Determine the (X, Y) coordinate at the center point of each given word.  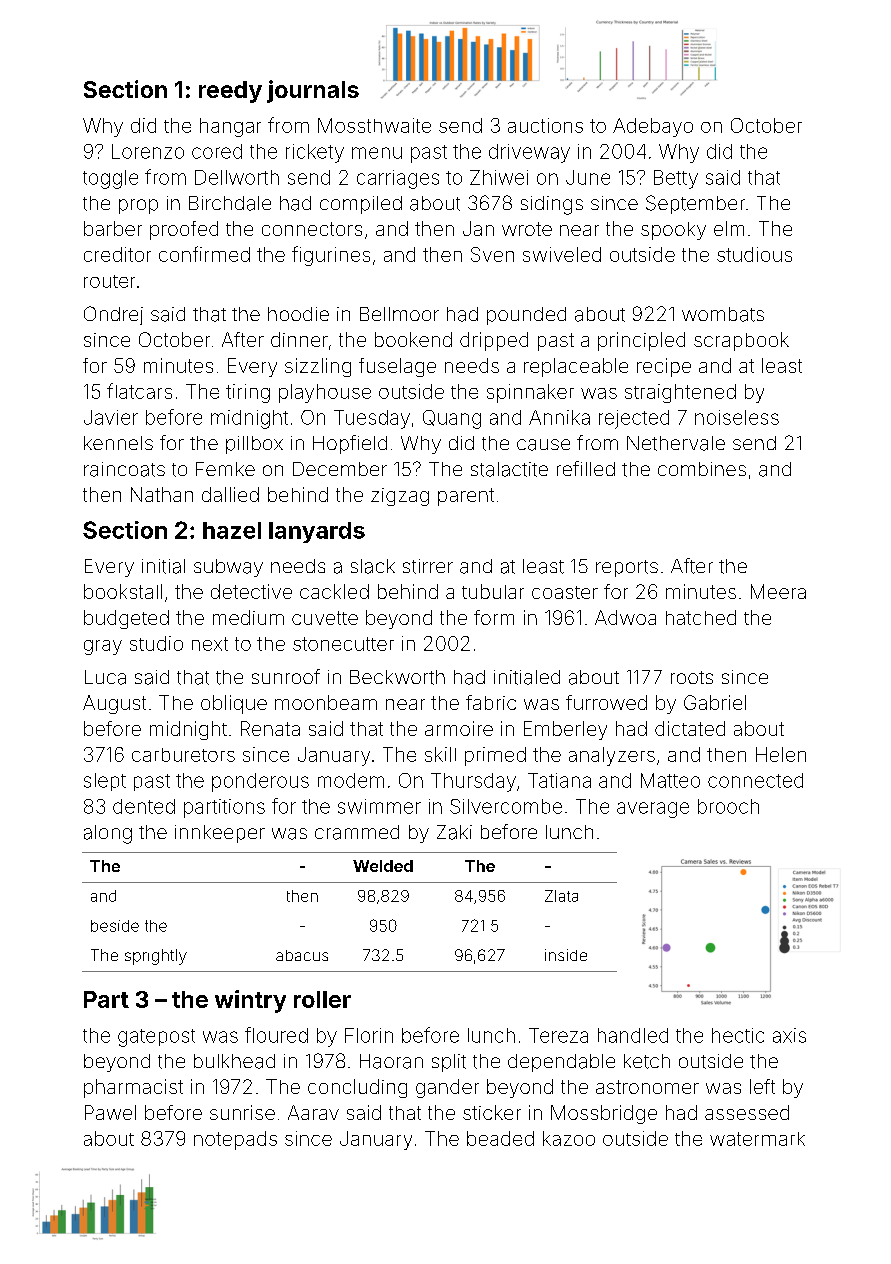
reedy (230, 92)
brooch (728, 806)
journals (313, 91)
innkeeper (220, 834)
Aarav (313, 1112)
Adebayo (653, 127)
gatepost (156, 1038)
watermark (757, 1139)
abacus (302, 955)
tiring (248, 393)
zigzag (400, 497)
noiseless (737, 417)
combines (702, 469)
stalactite (509, 469)
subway (228, 568)
